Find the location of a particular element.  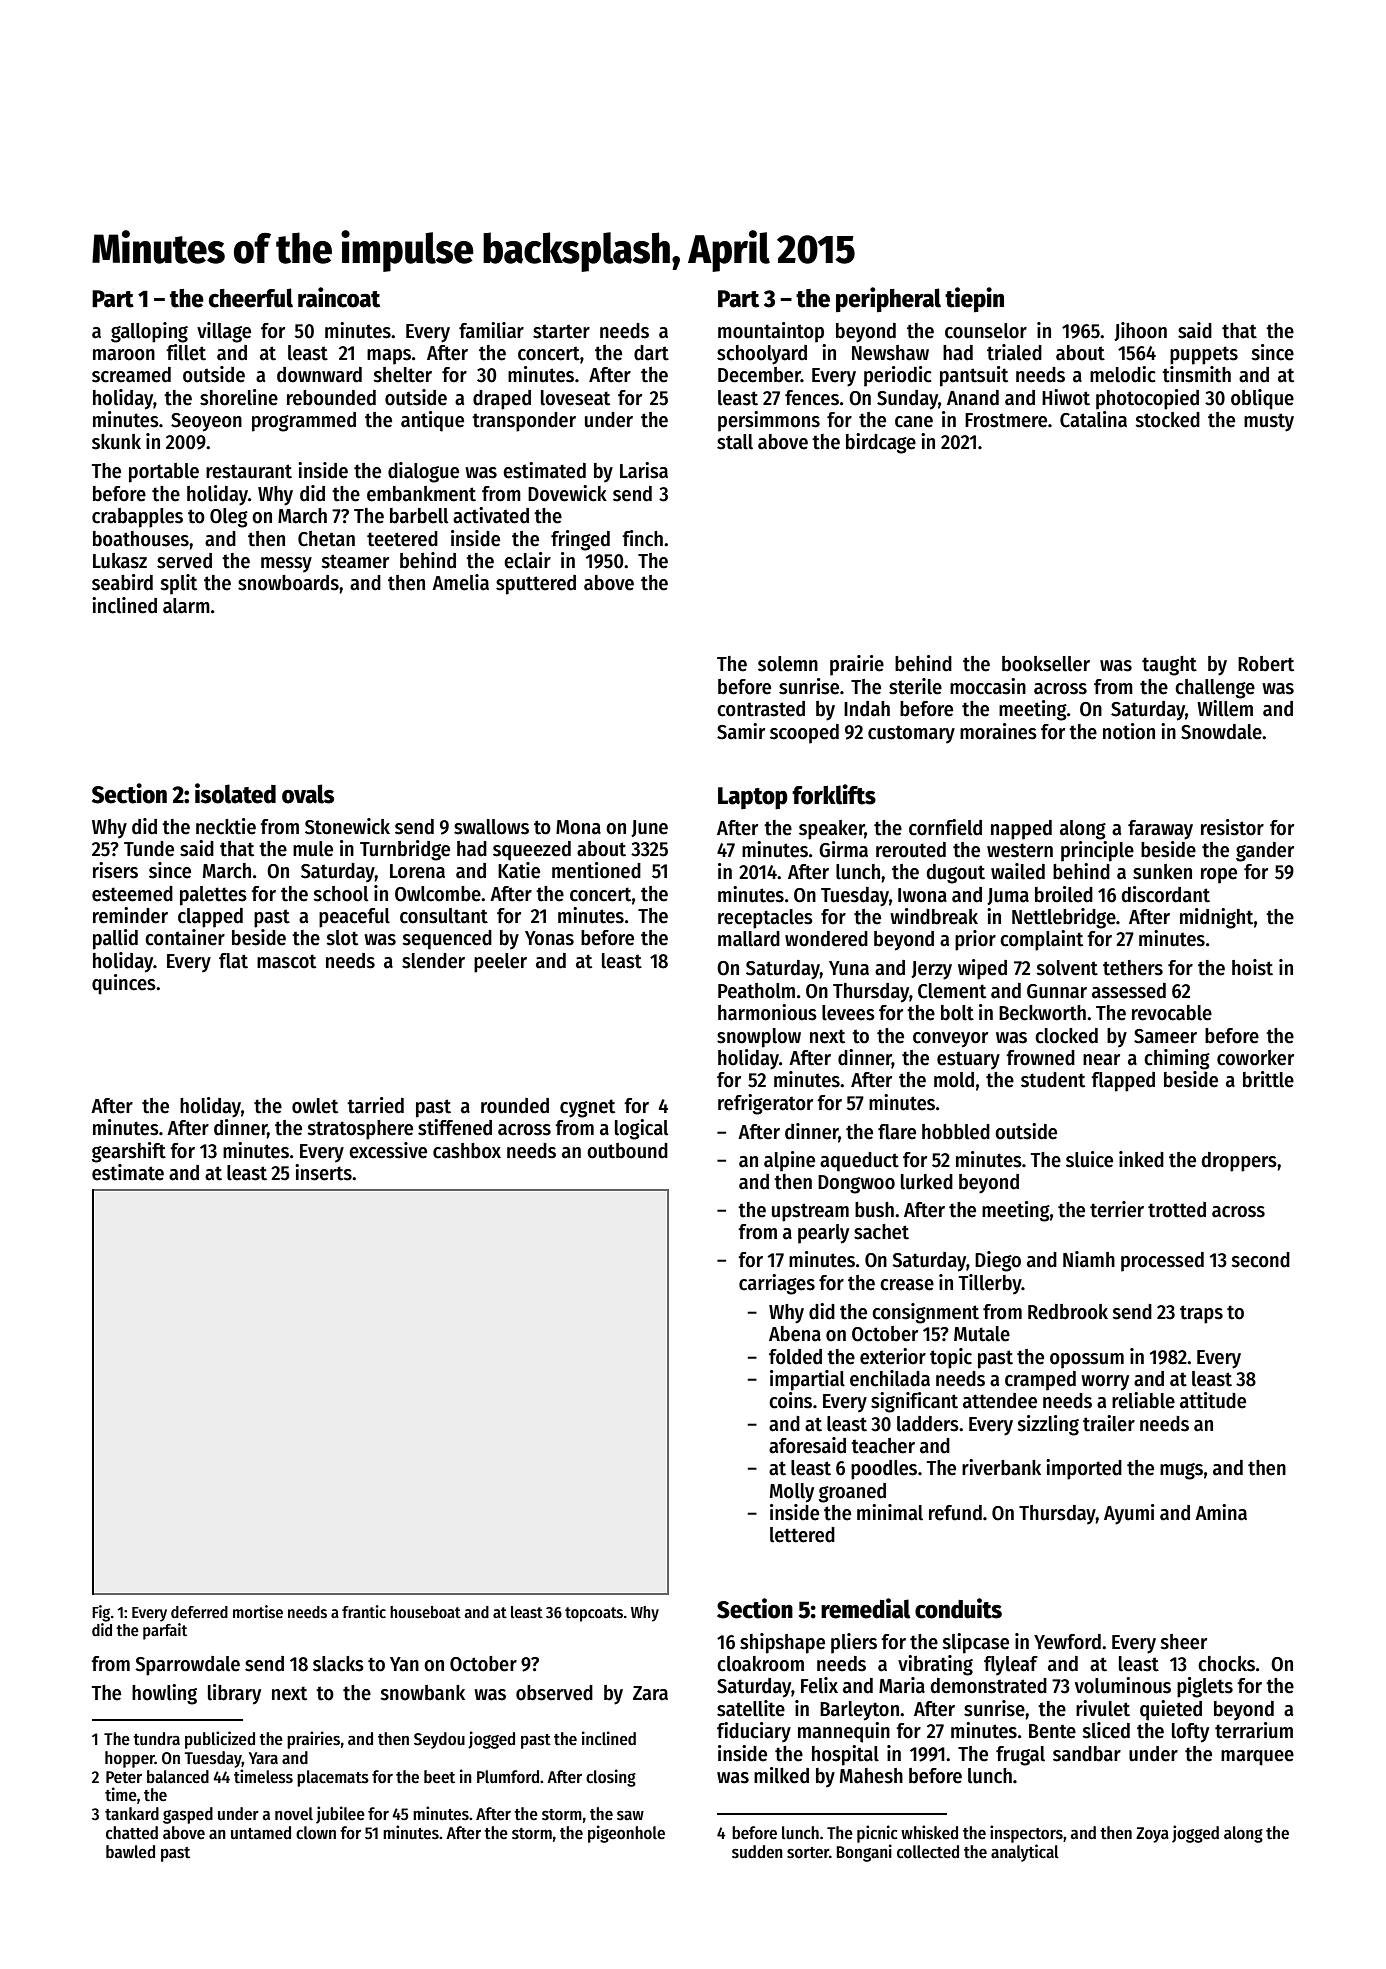

attendee is located at coordinates (1000, 1401).
